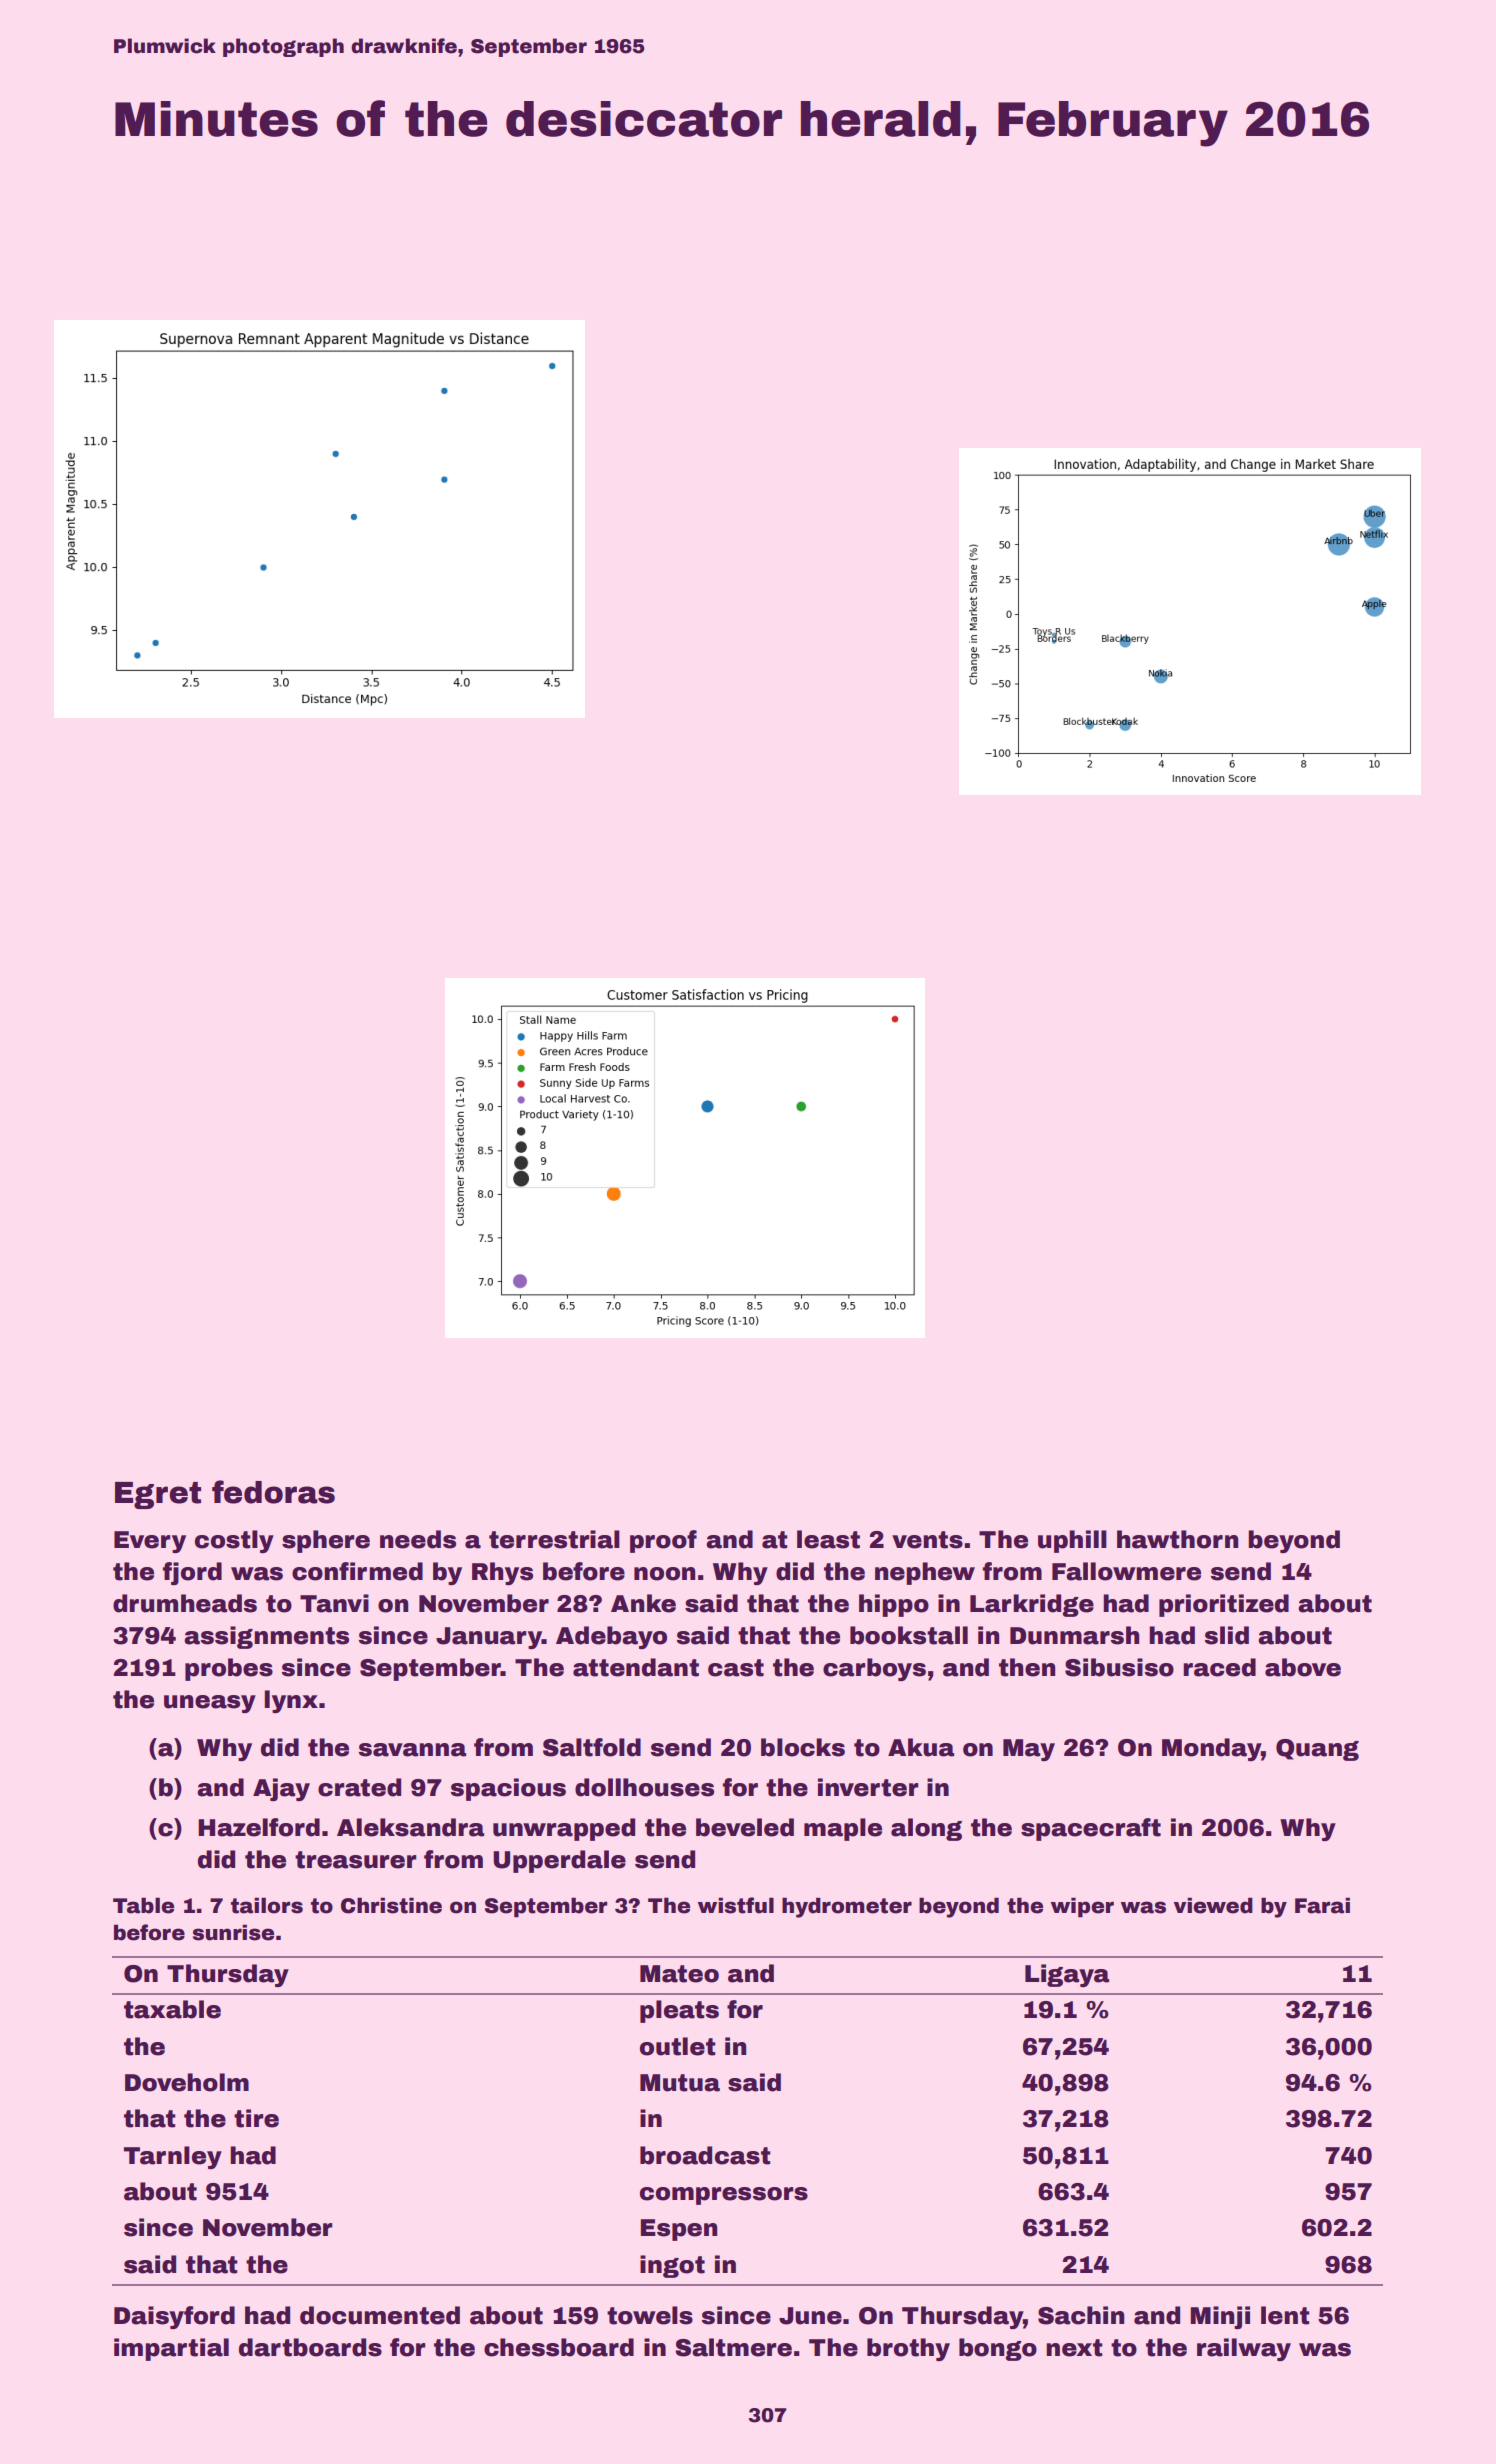  I want to click on outlet, so click(678, 2046).
